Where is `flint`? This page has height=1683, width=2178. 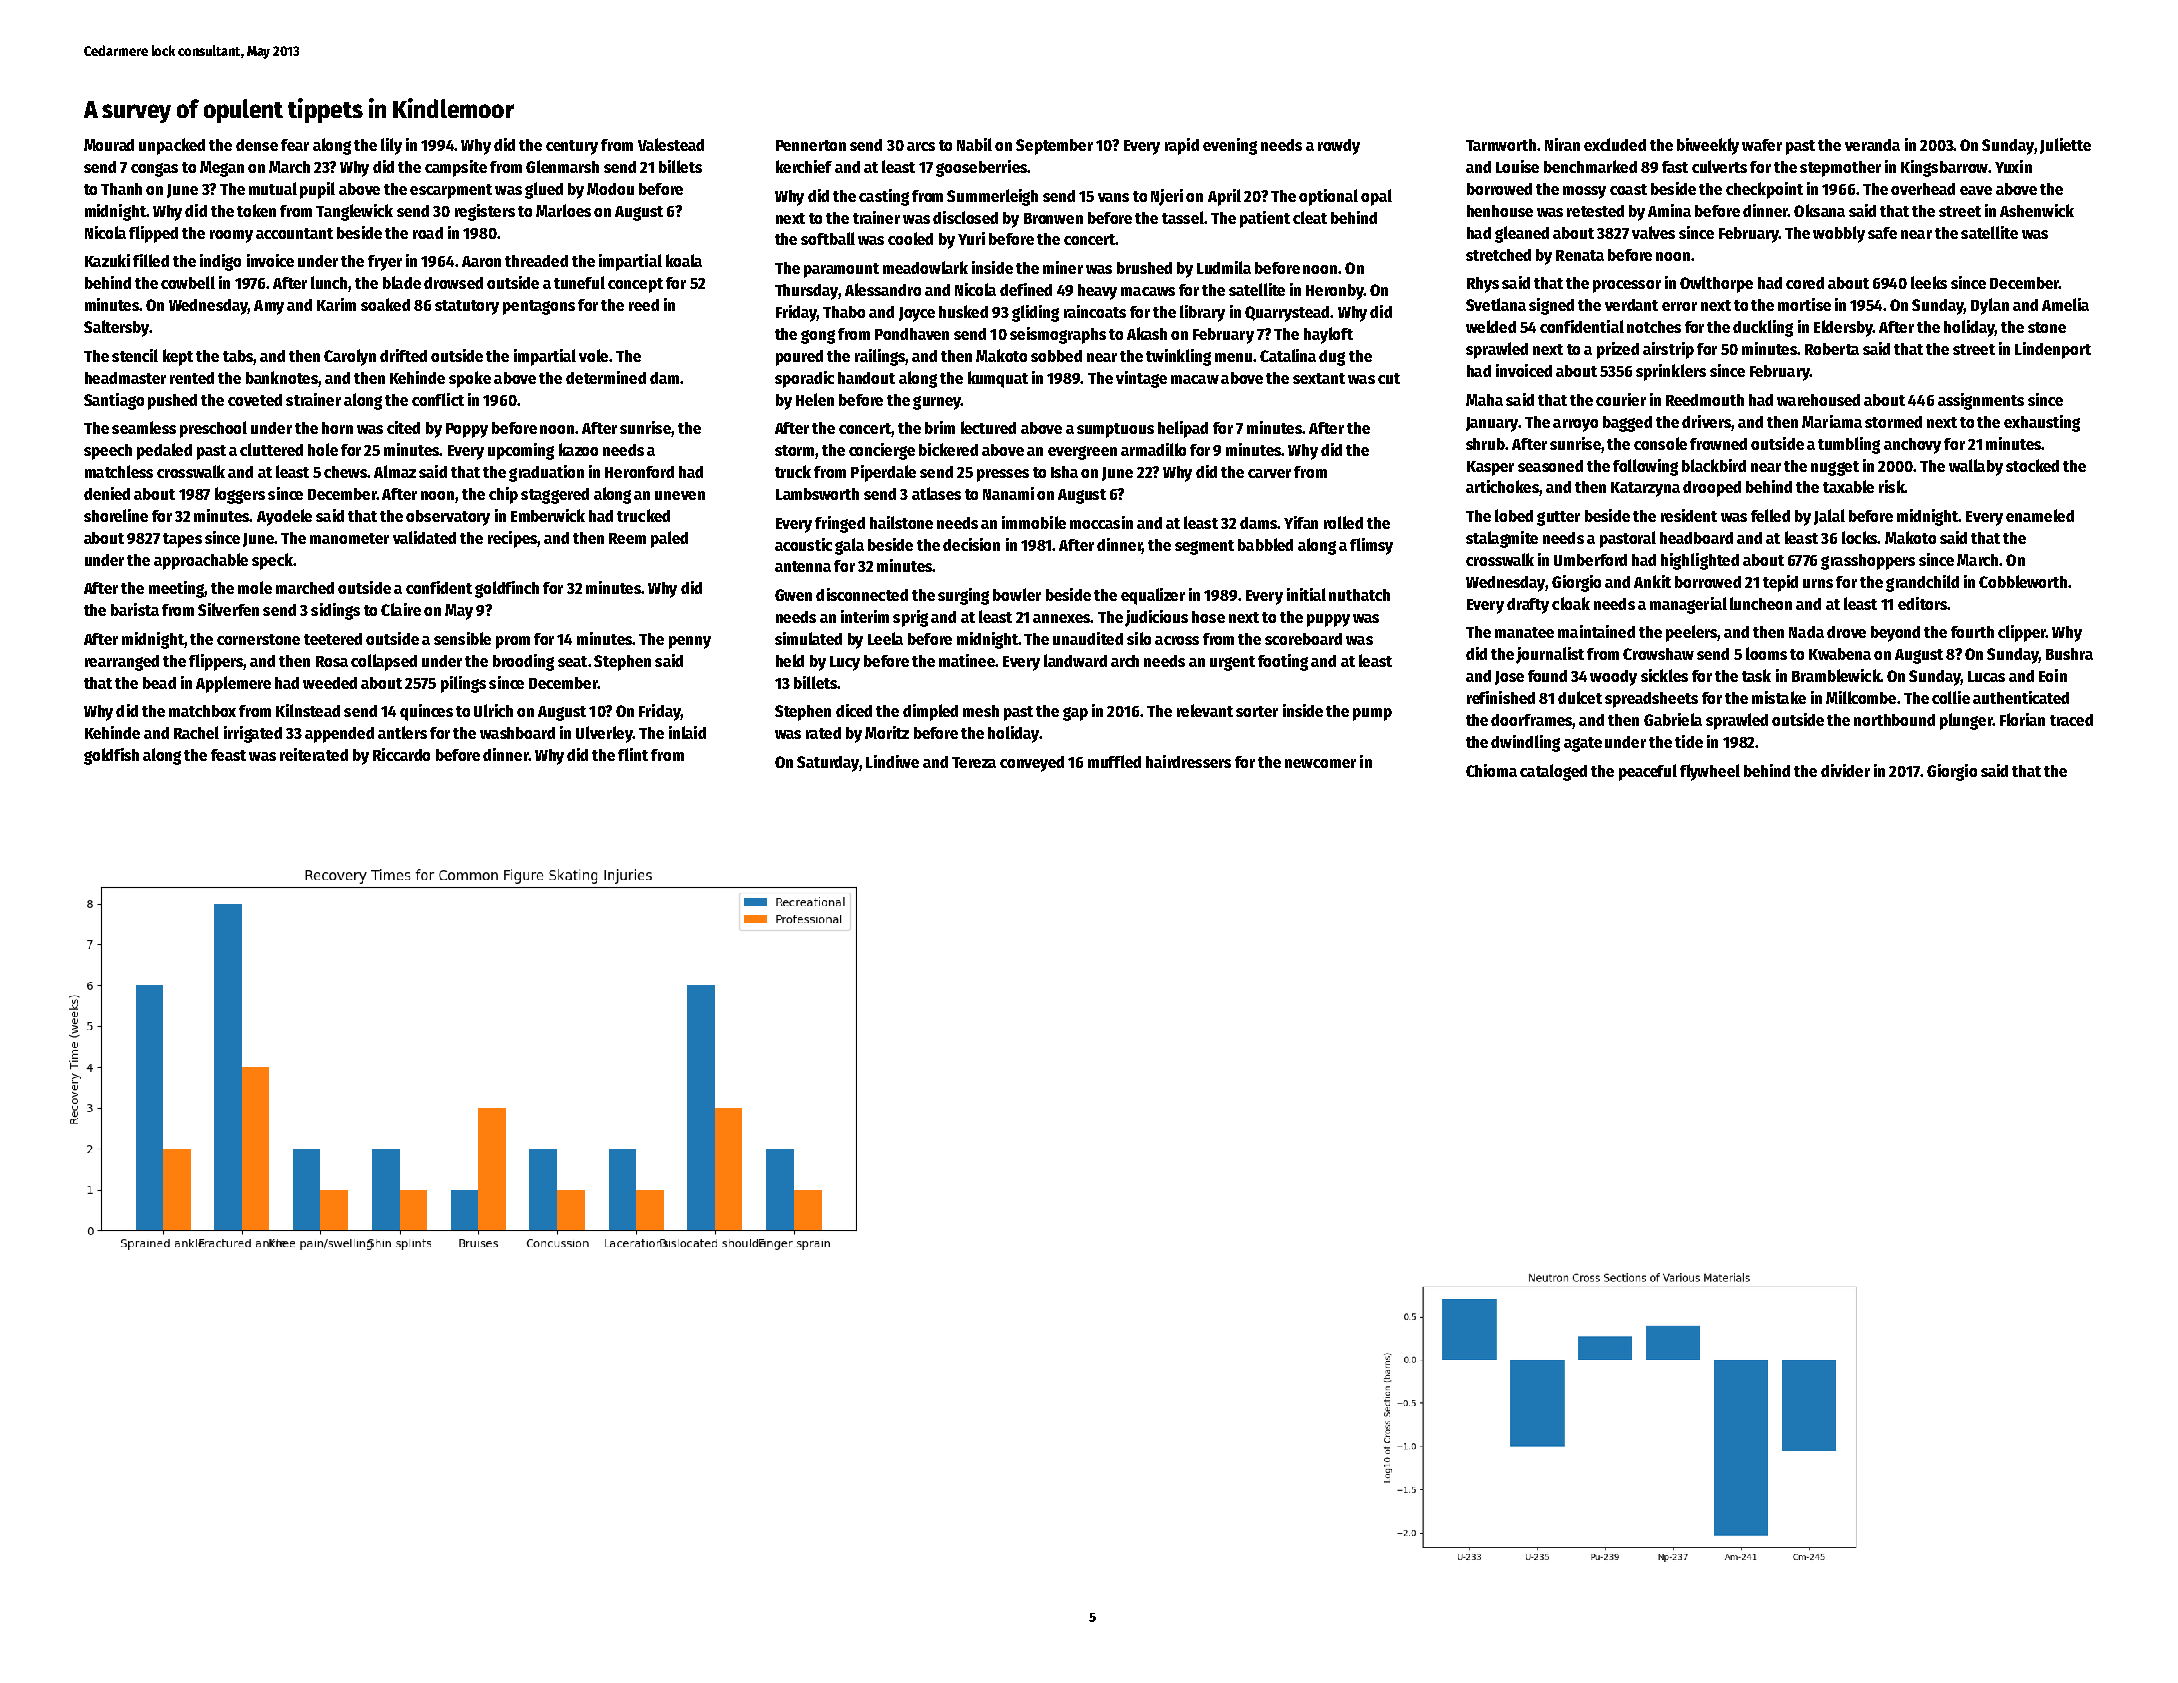 flint is located at coordinates (633, 754).
